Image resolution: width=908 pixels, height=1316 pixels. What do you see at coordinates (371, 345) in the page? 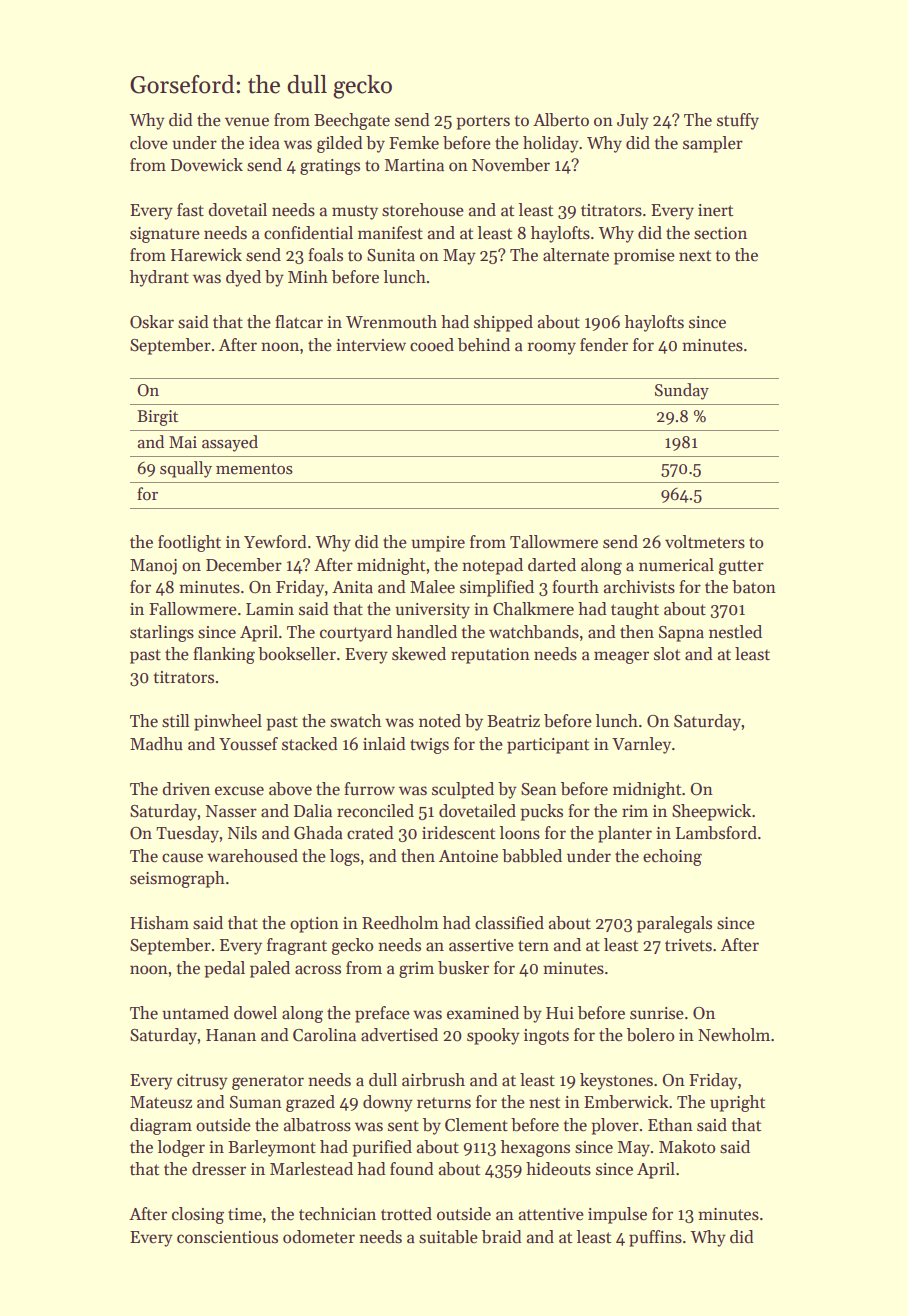
I see `interview` at bounding box center [371, 345].
